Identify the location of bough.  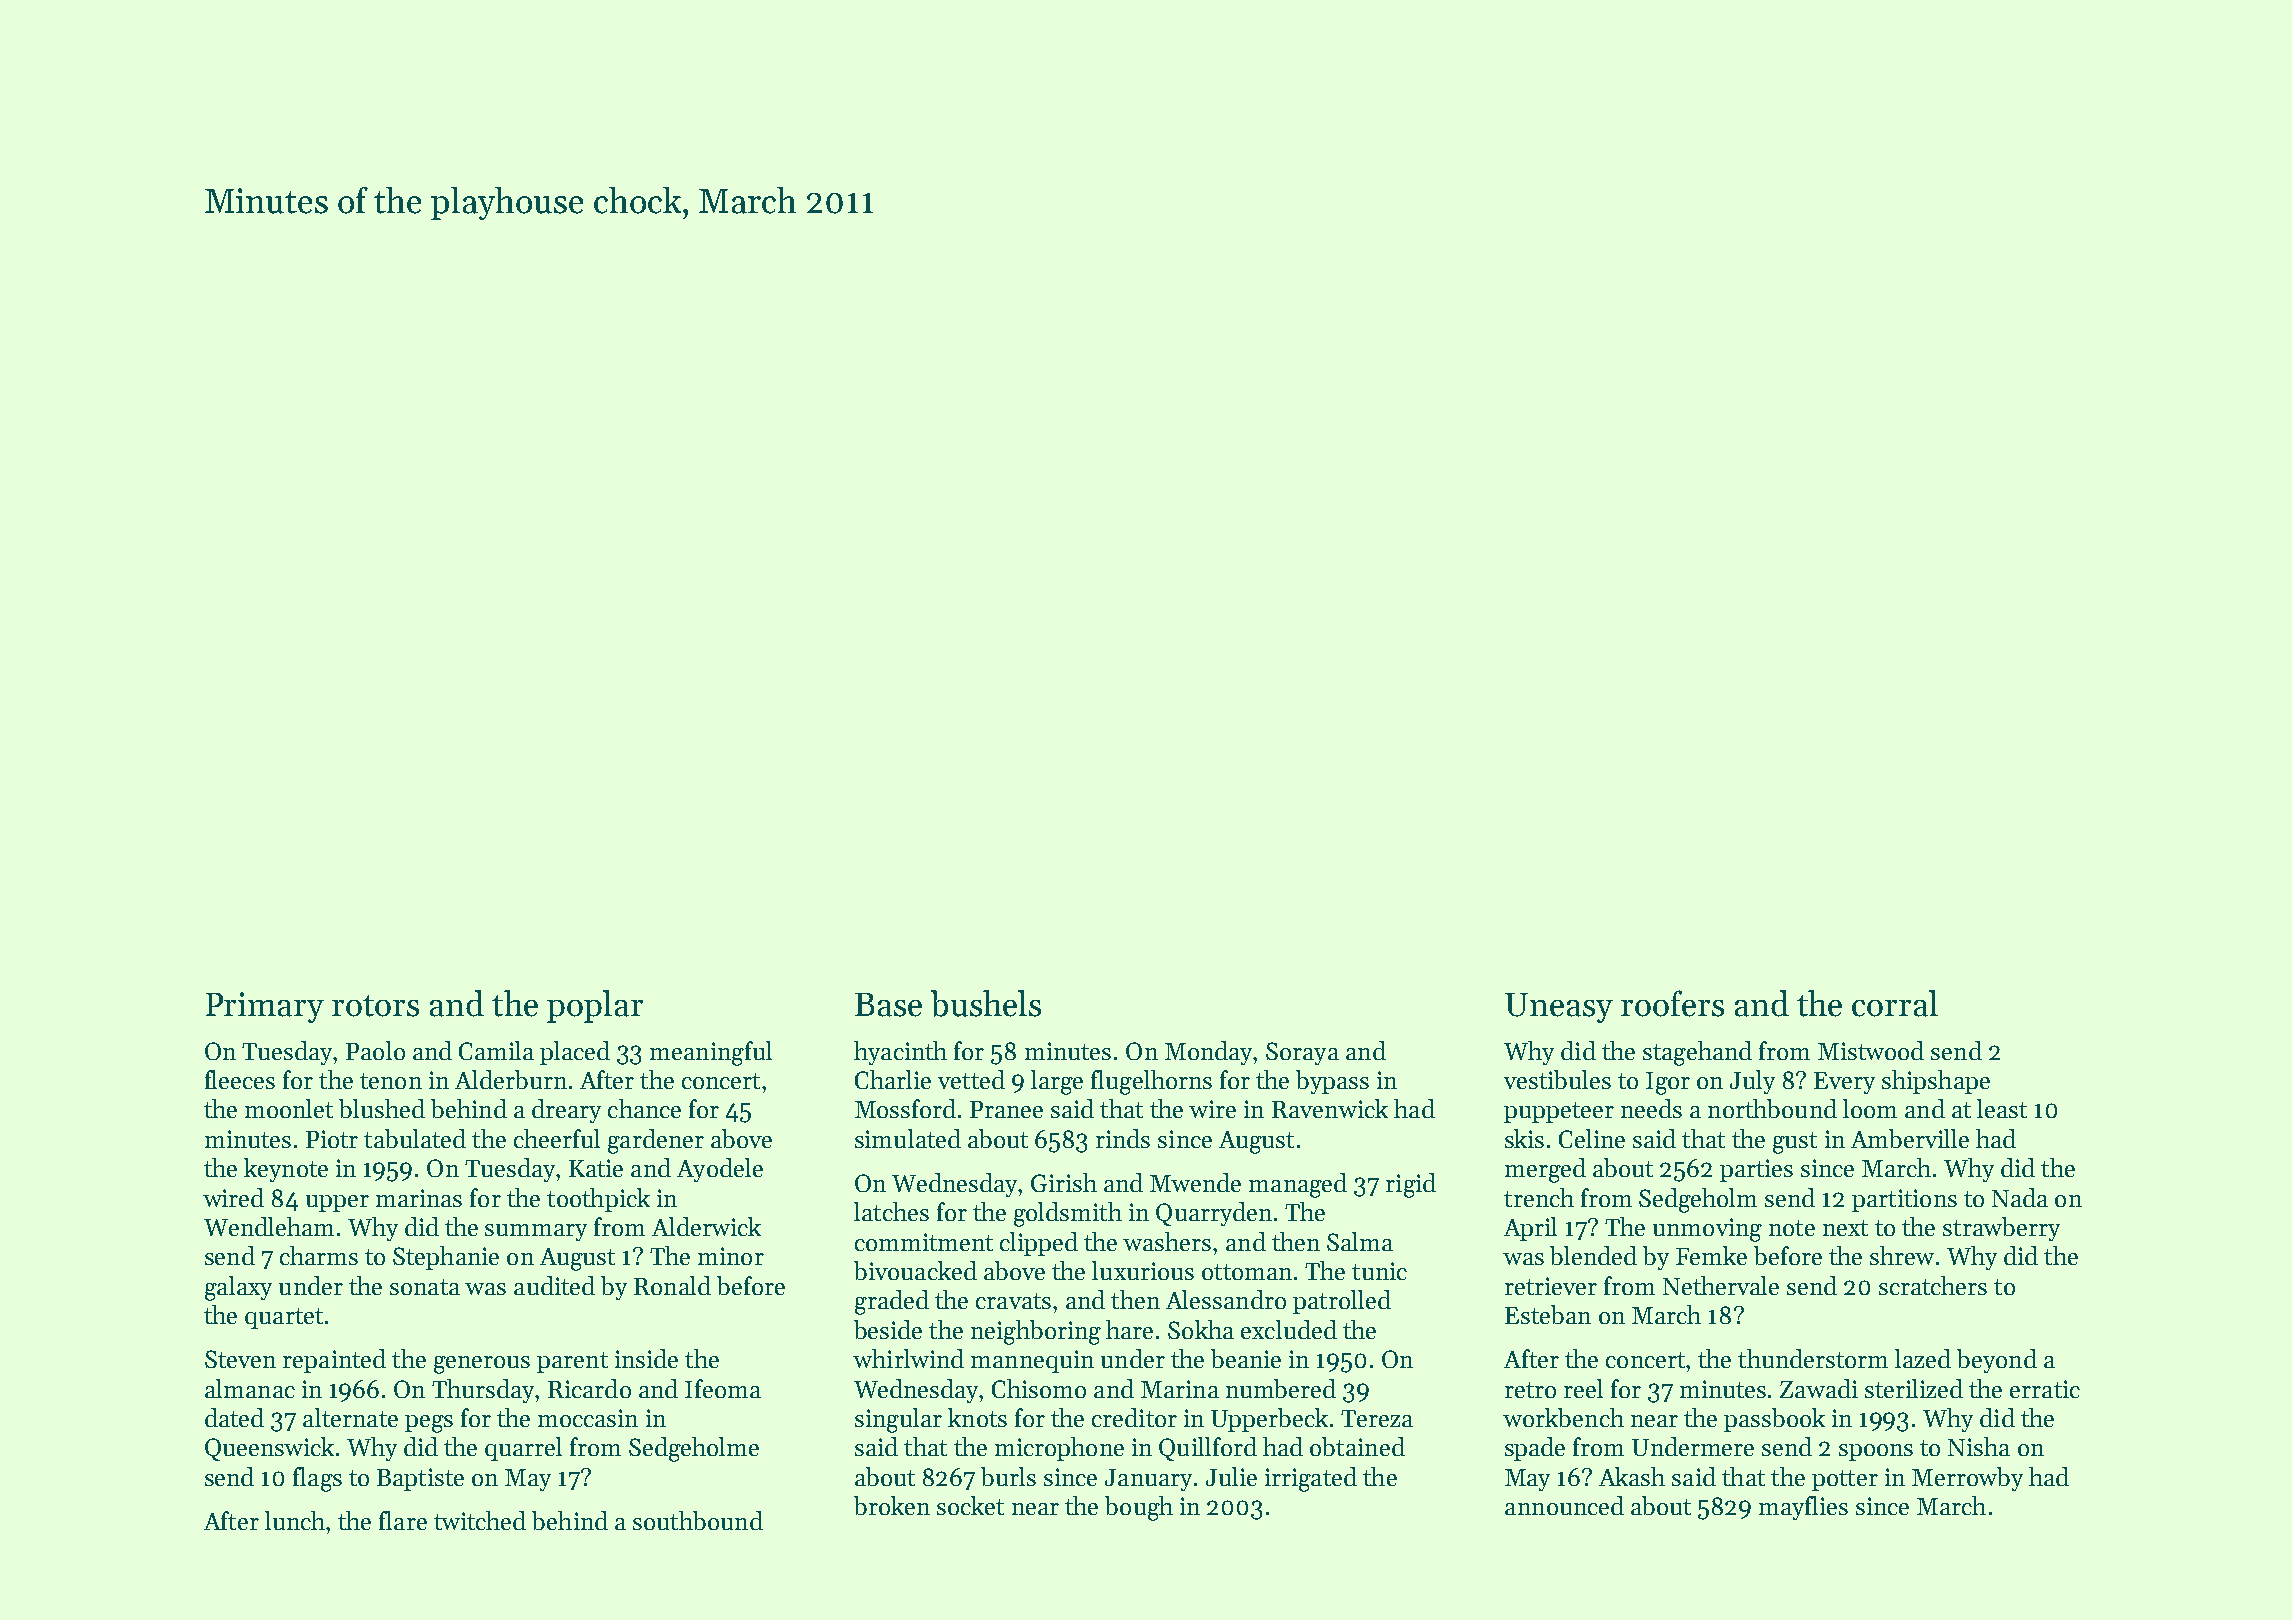
(1139, 1508).
